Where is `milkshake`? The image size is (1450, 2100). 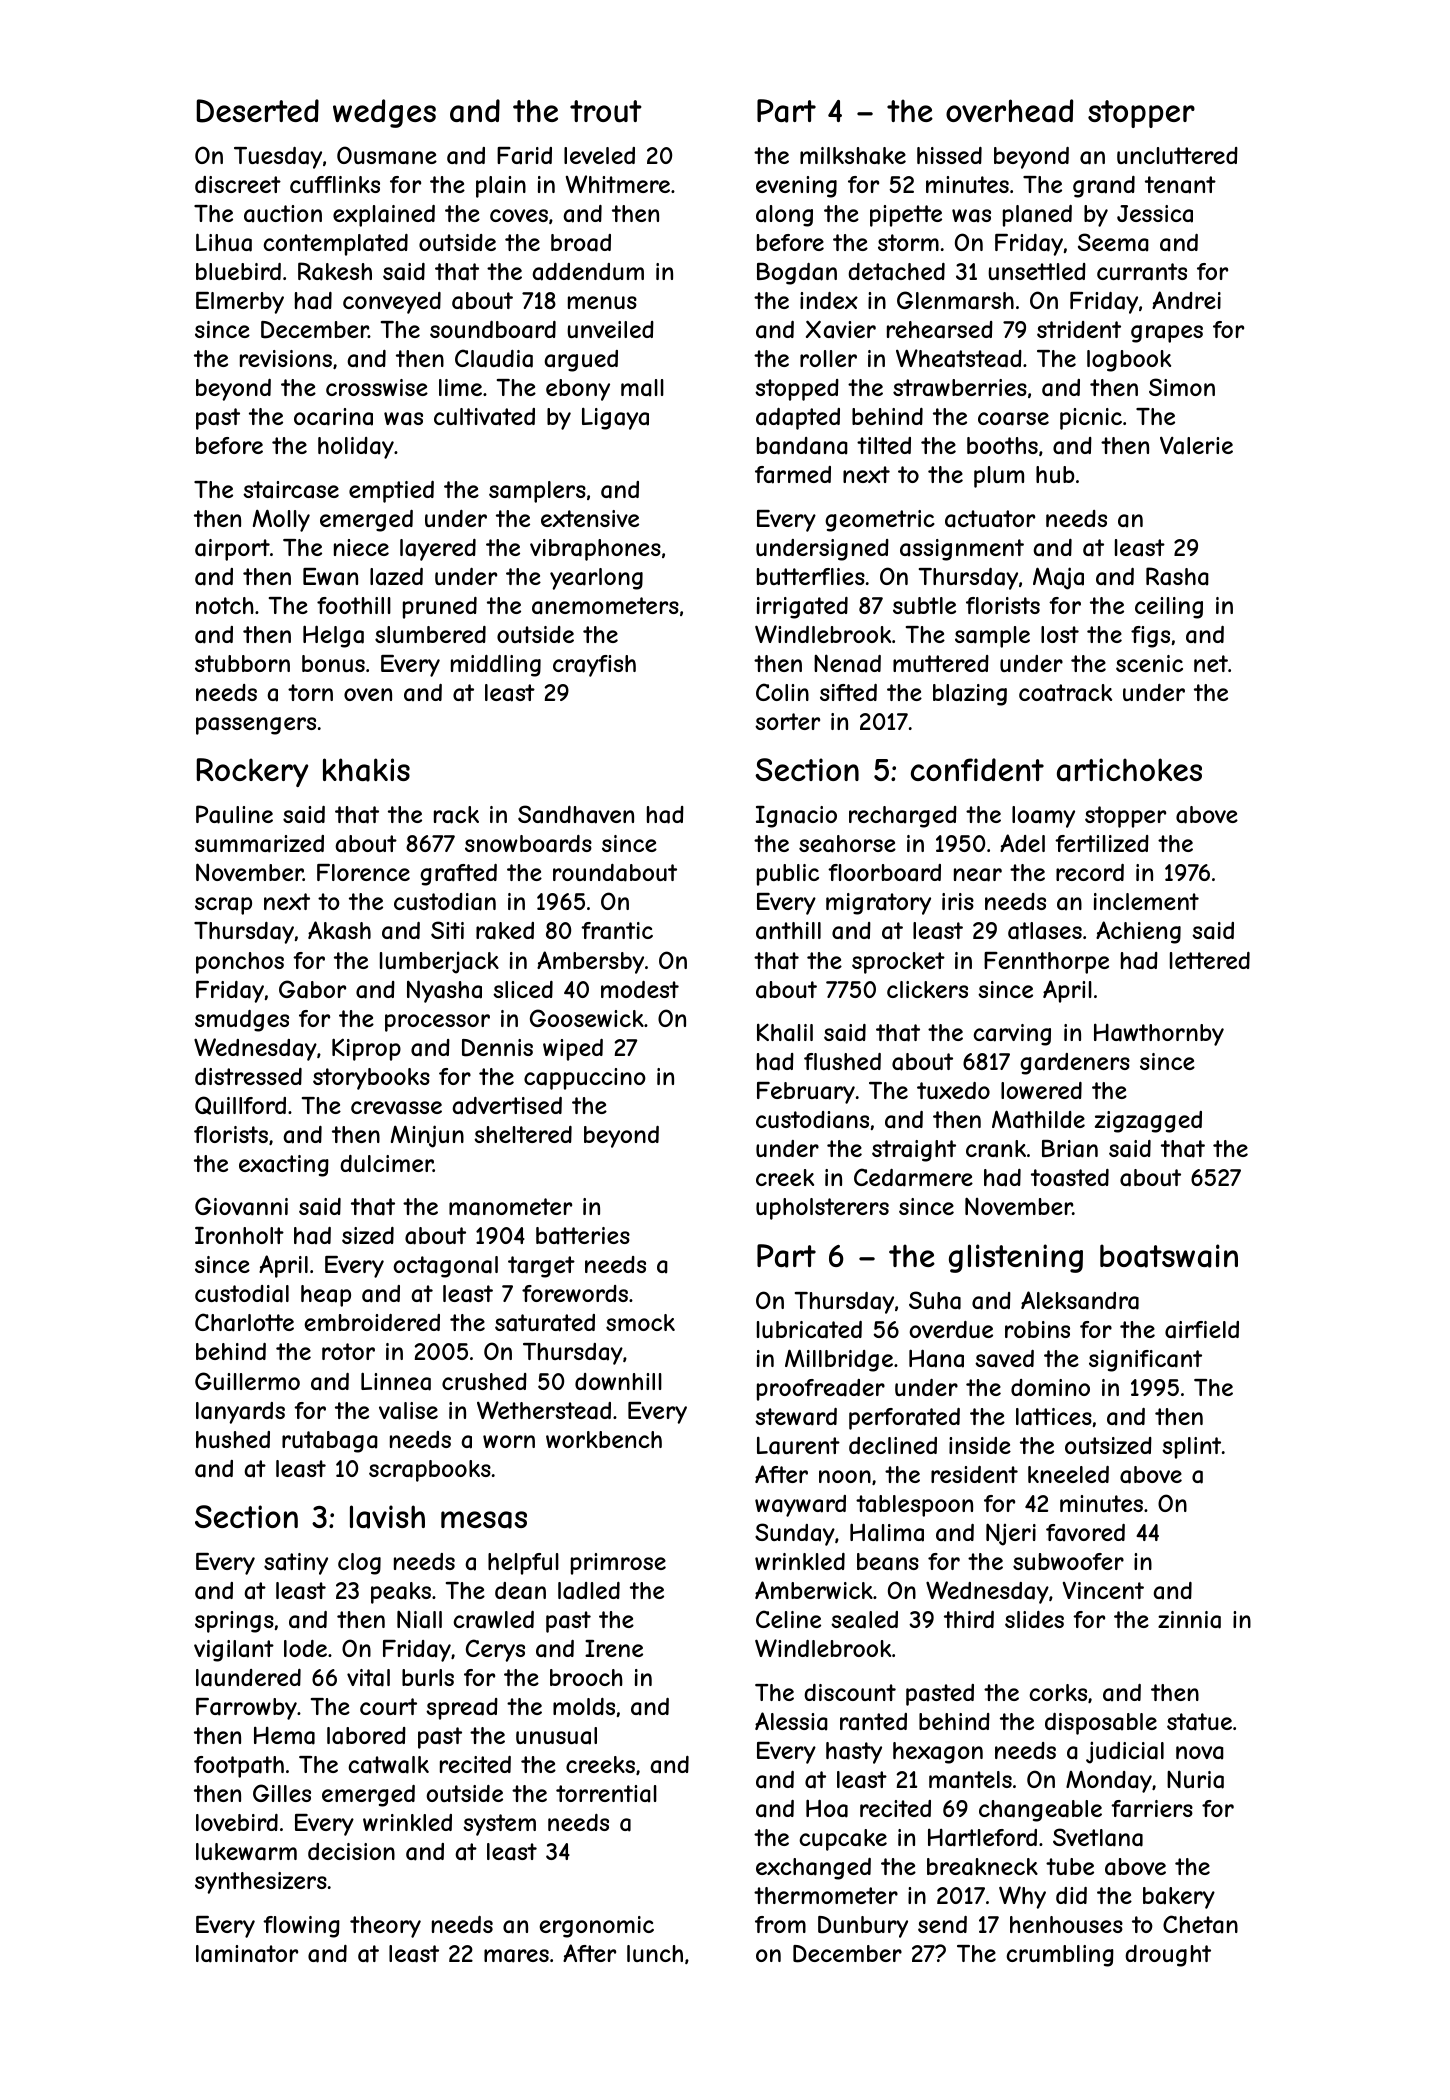
milkshake is located at coordinates (853, 156).
